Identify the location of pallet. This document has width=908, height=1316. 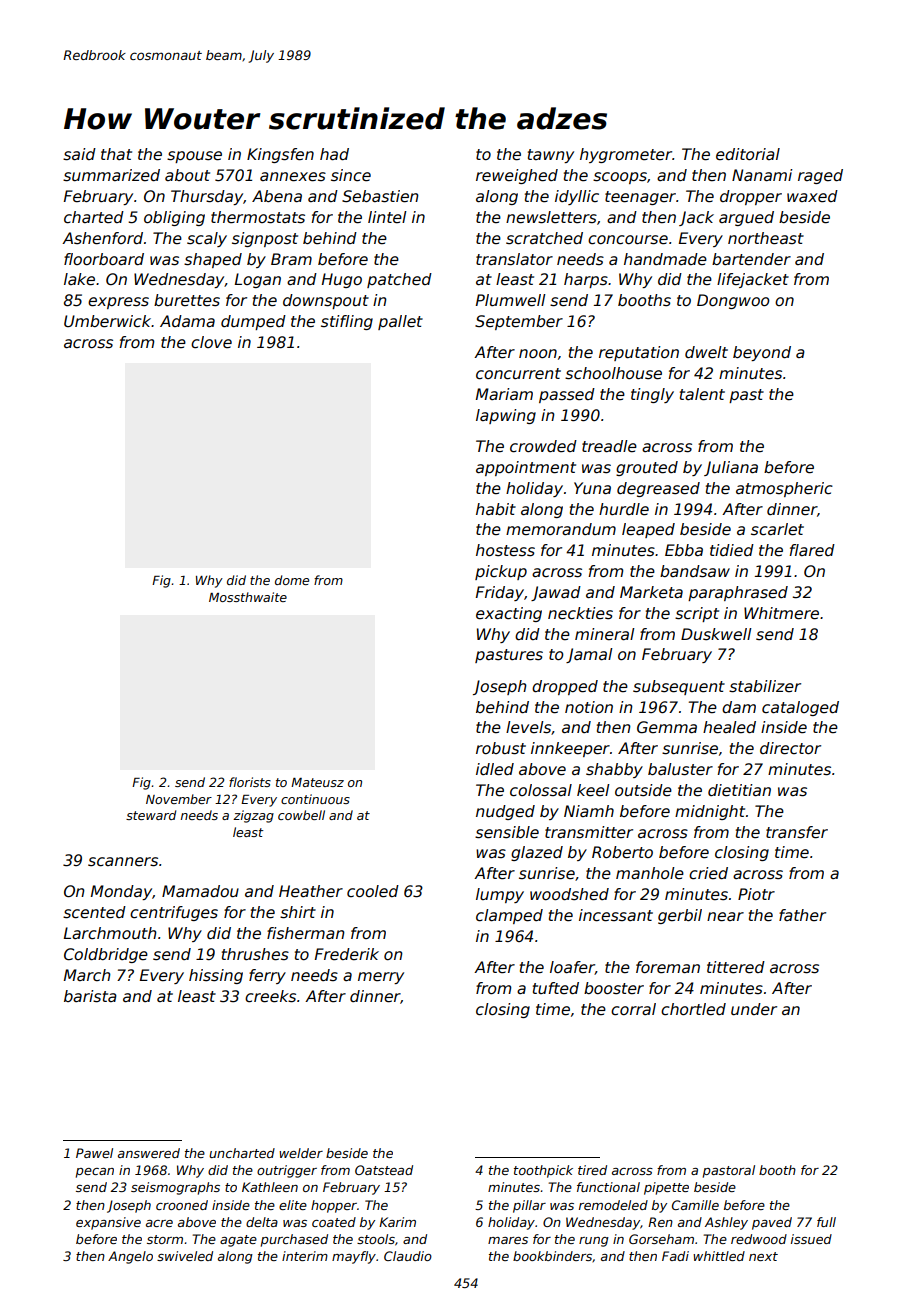
(400, 322).
